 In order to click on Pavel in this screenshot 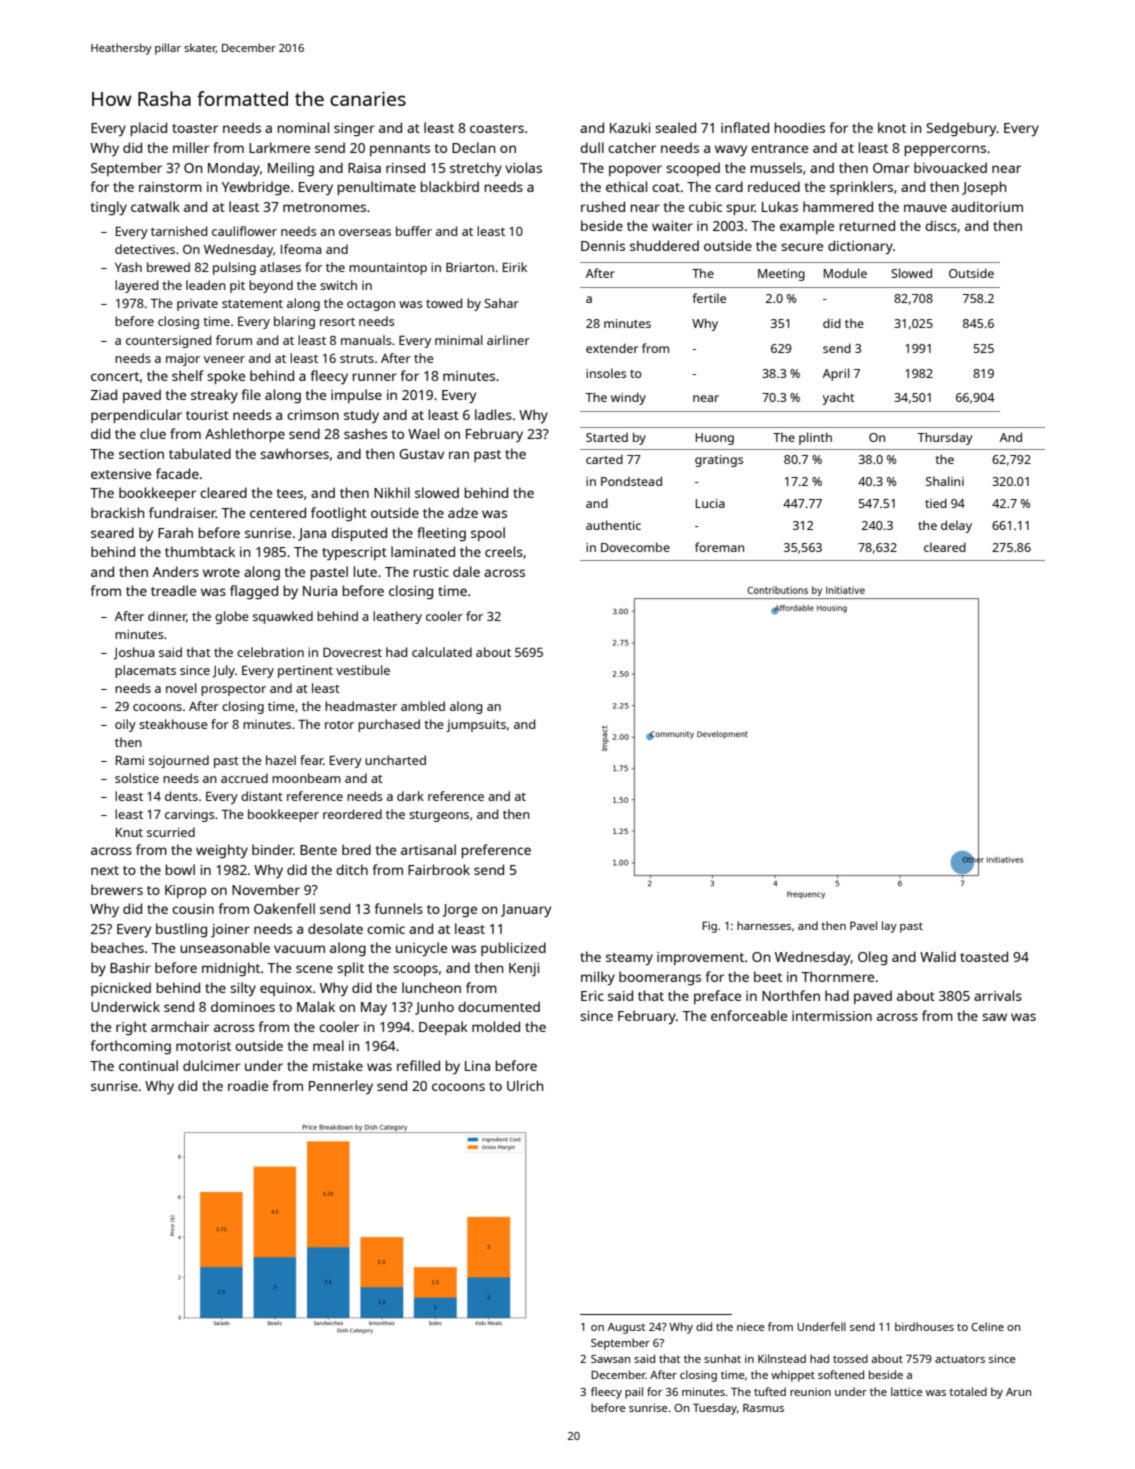, I will do `click(863, 925)`.
